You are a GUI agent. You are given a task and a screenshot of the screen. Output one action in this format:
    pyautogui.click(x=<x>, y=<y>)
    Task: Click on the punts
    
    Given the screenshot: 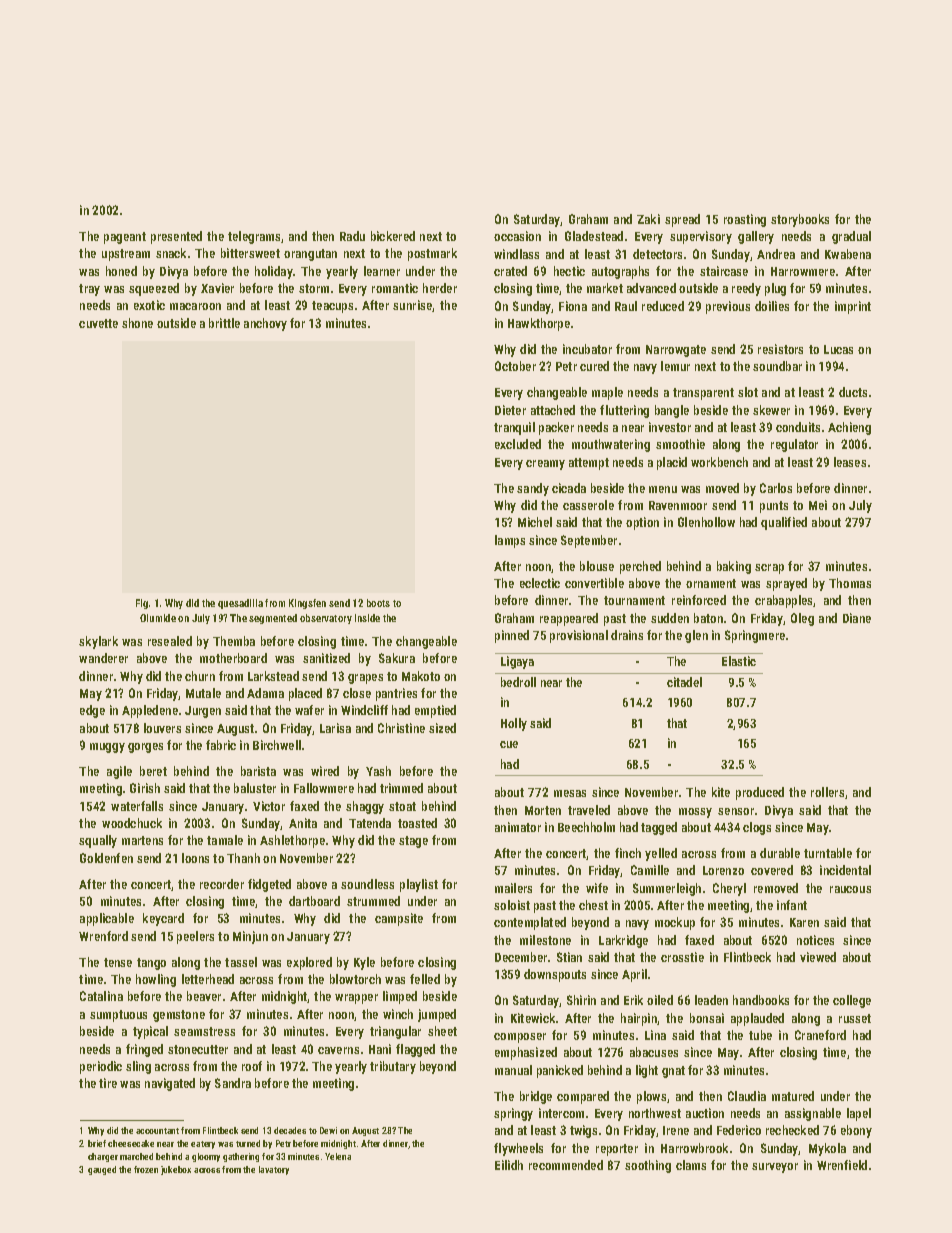 What is the action you would take?
    pyautogui.click(x=774, y=507)
